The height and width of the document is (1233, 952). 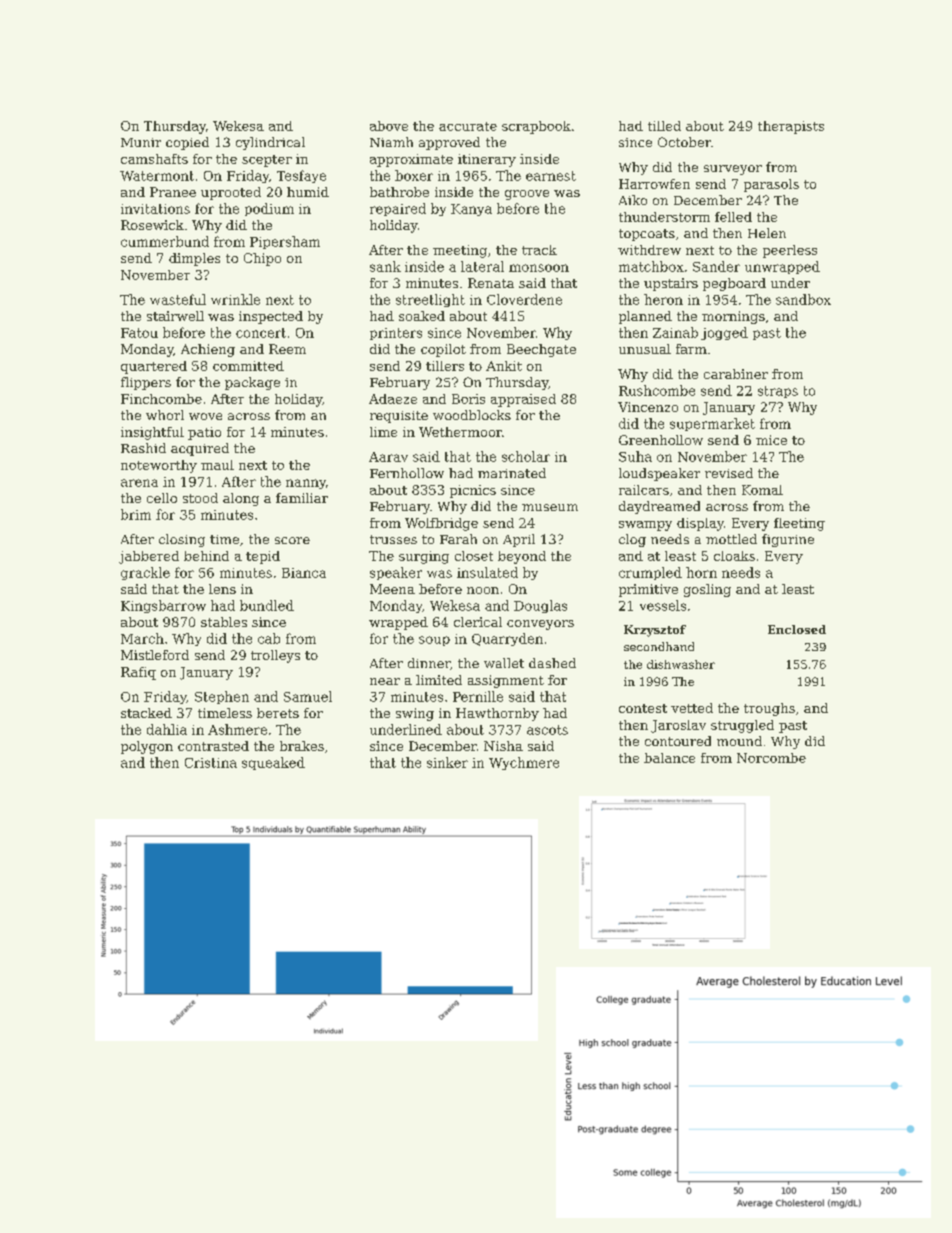 What do you see at coordinates (778, 392) in the document?
I see `straps` at bounding box center [778, 392].
